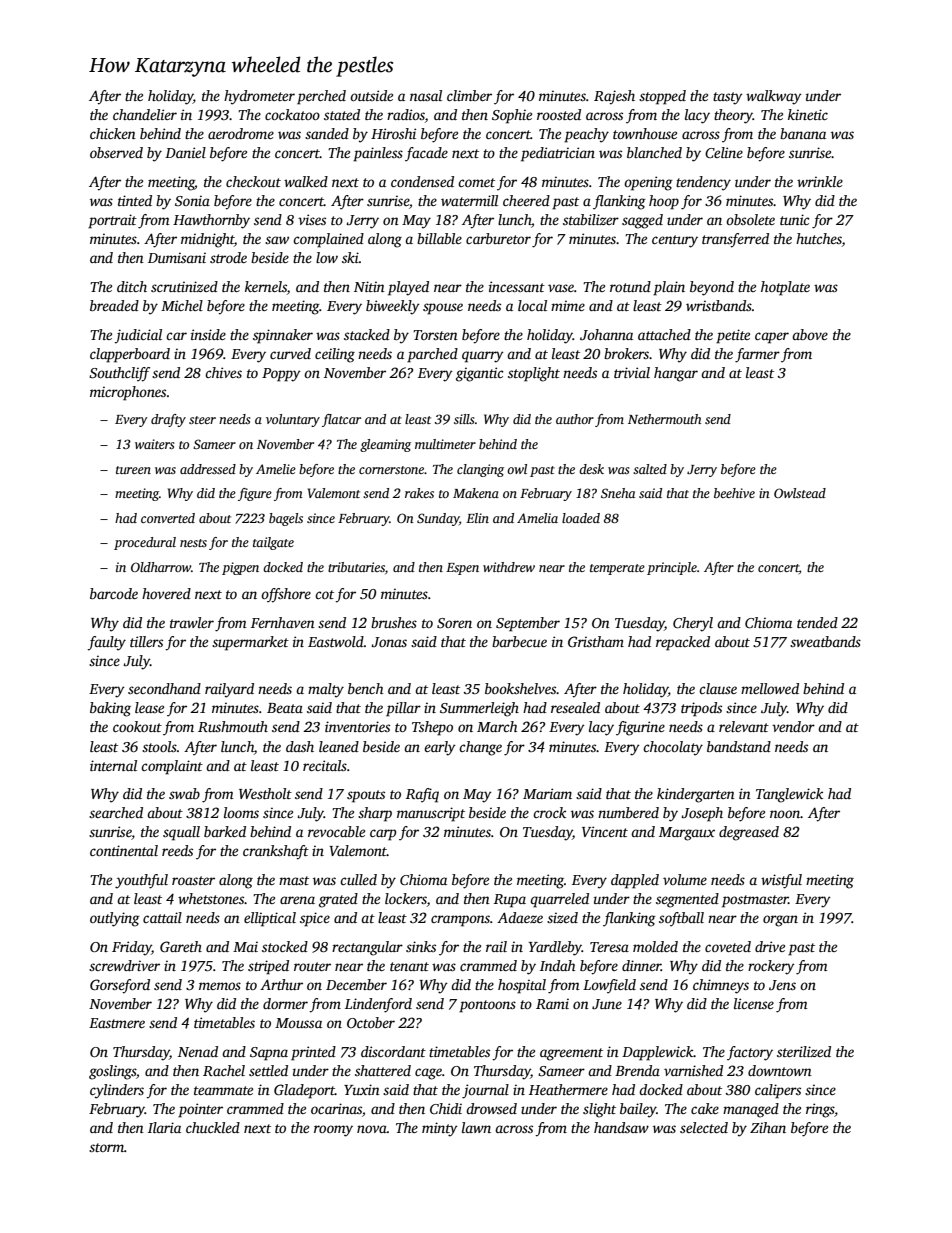 This screenshot has height=1233, width=952. Describe the element at coordinates (704, 1127) in the screenshot. I see `selected` at that location.
